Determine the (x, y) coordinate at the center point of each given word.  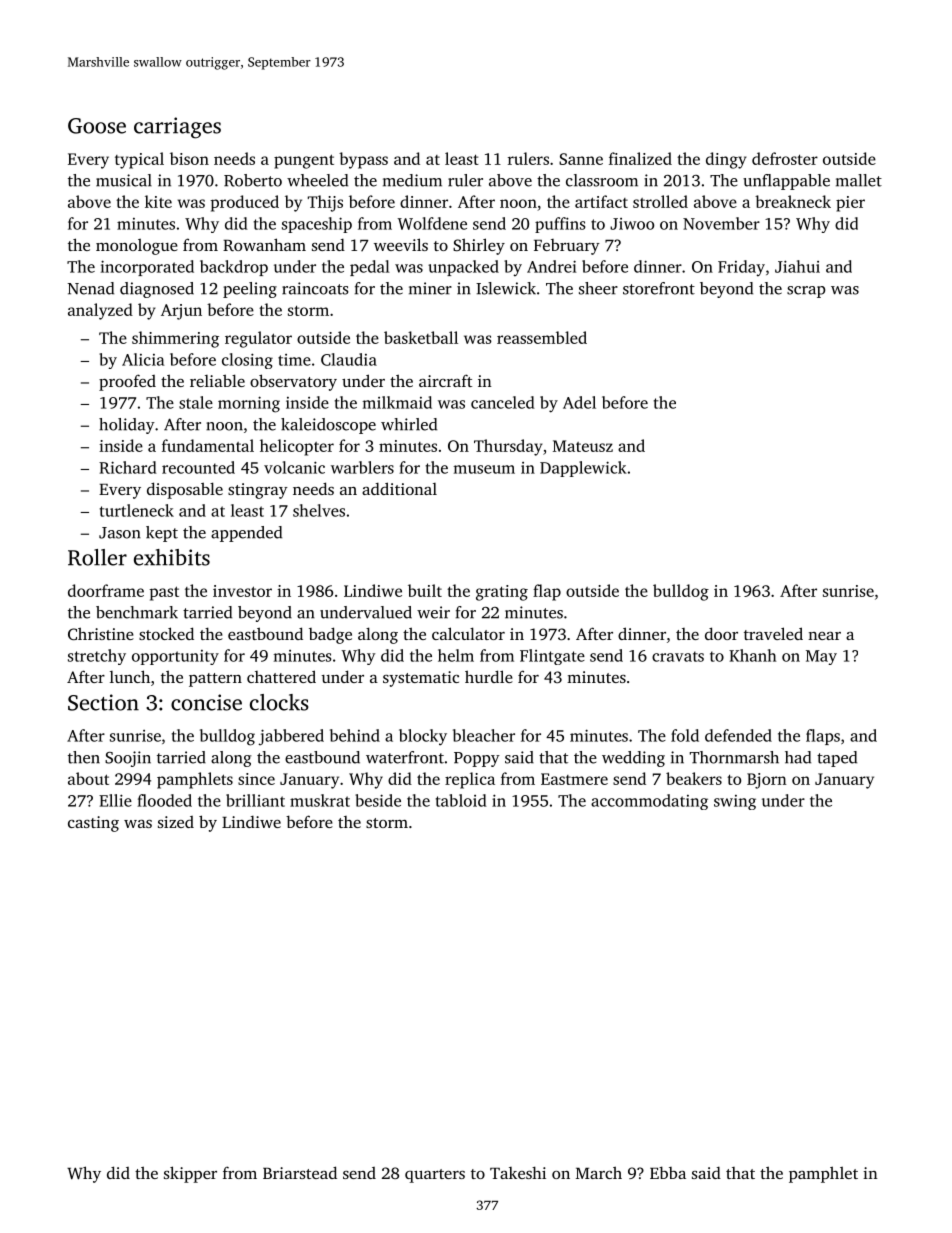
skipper (190, 1174)
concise (206, 702)
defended (738, 735)
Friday (741, 268)
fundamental (208, 445)
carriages (177, 128)
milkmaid (397, 402)
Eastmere (574, 779)
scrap (806, 292)
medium (412, 180)
